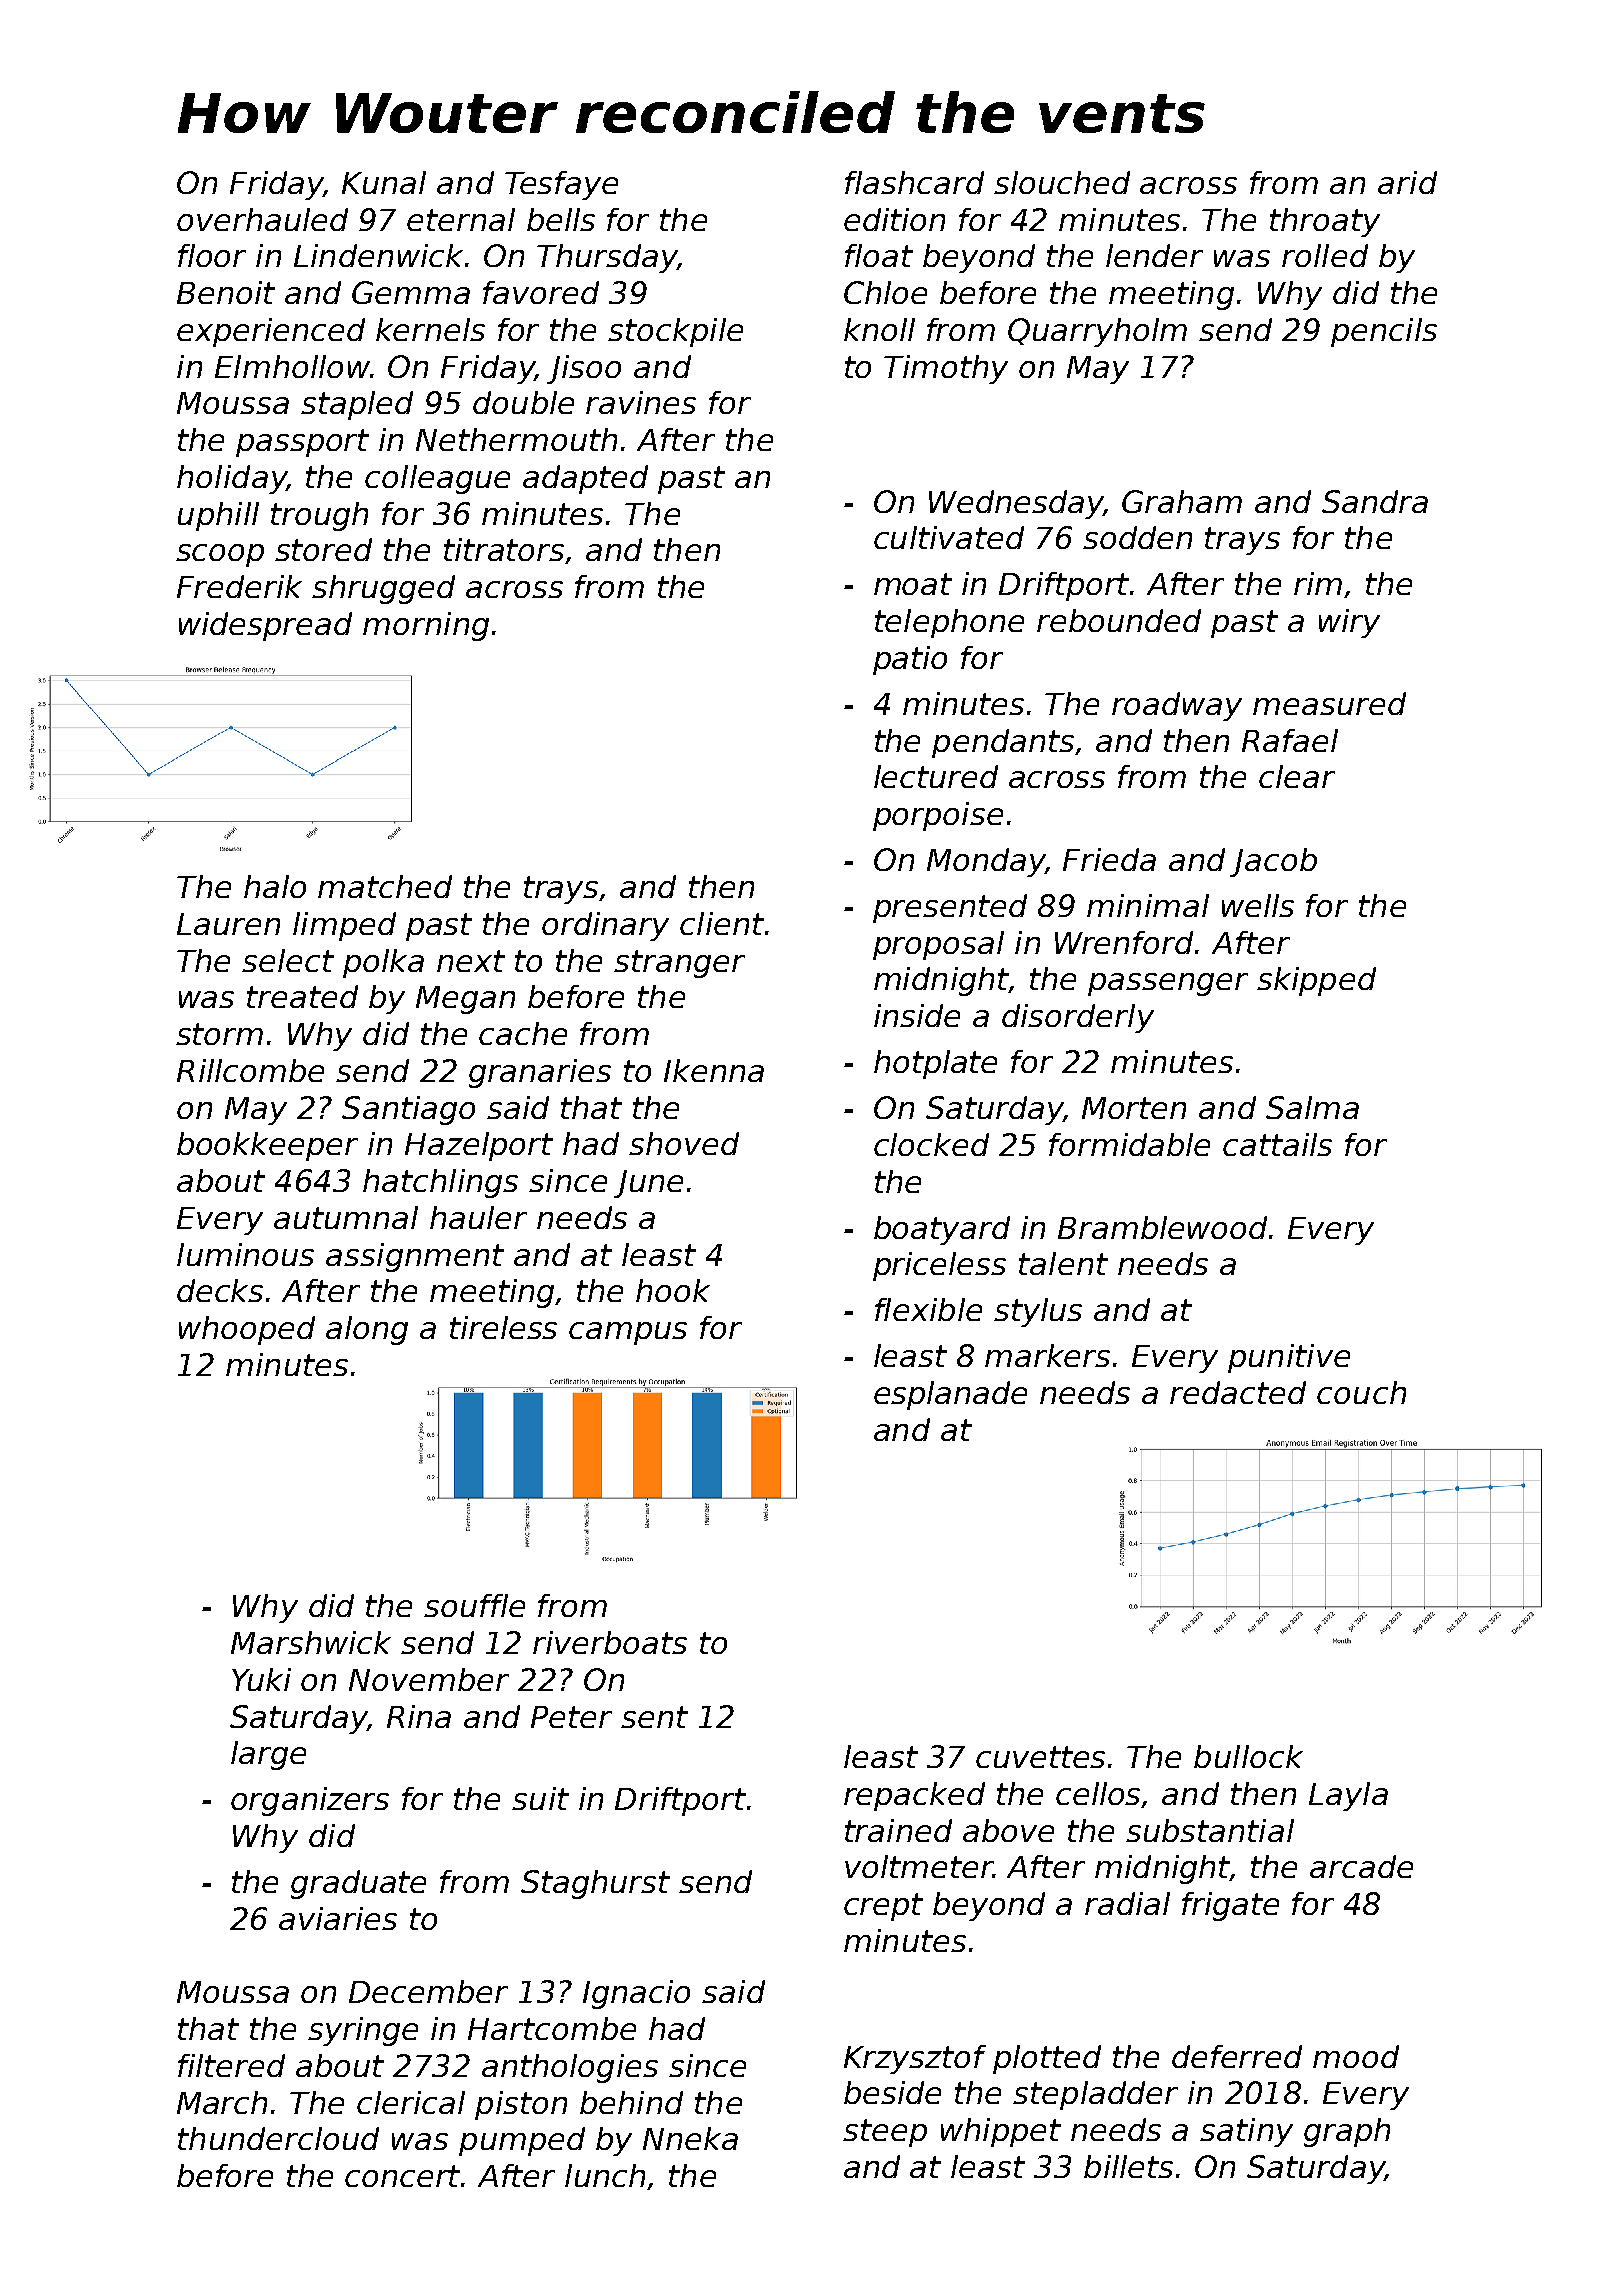  Describe the element at coordinates (474, 1605) in the image. I see `souffle` at that location.
